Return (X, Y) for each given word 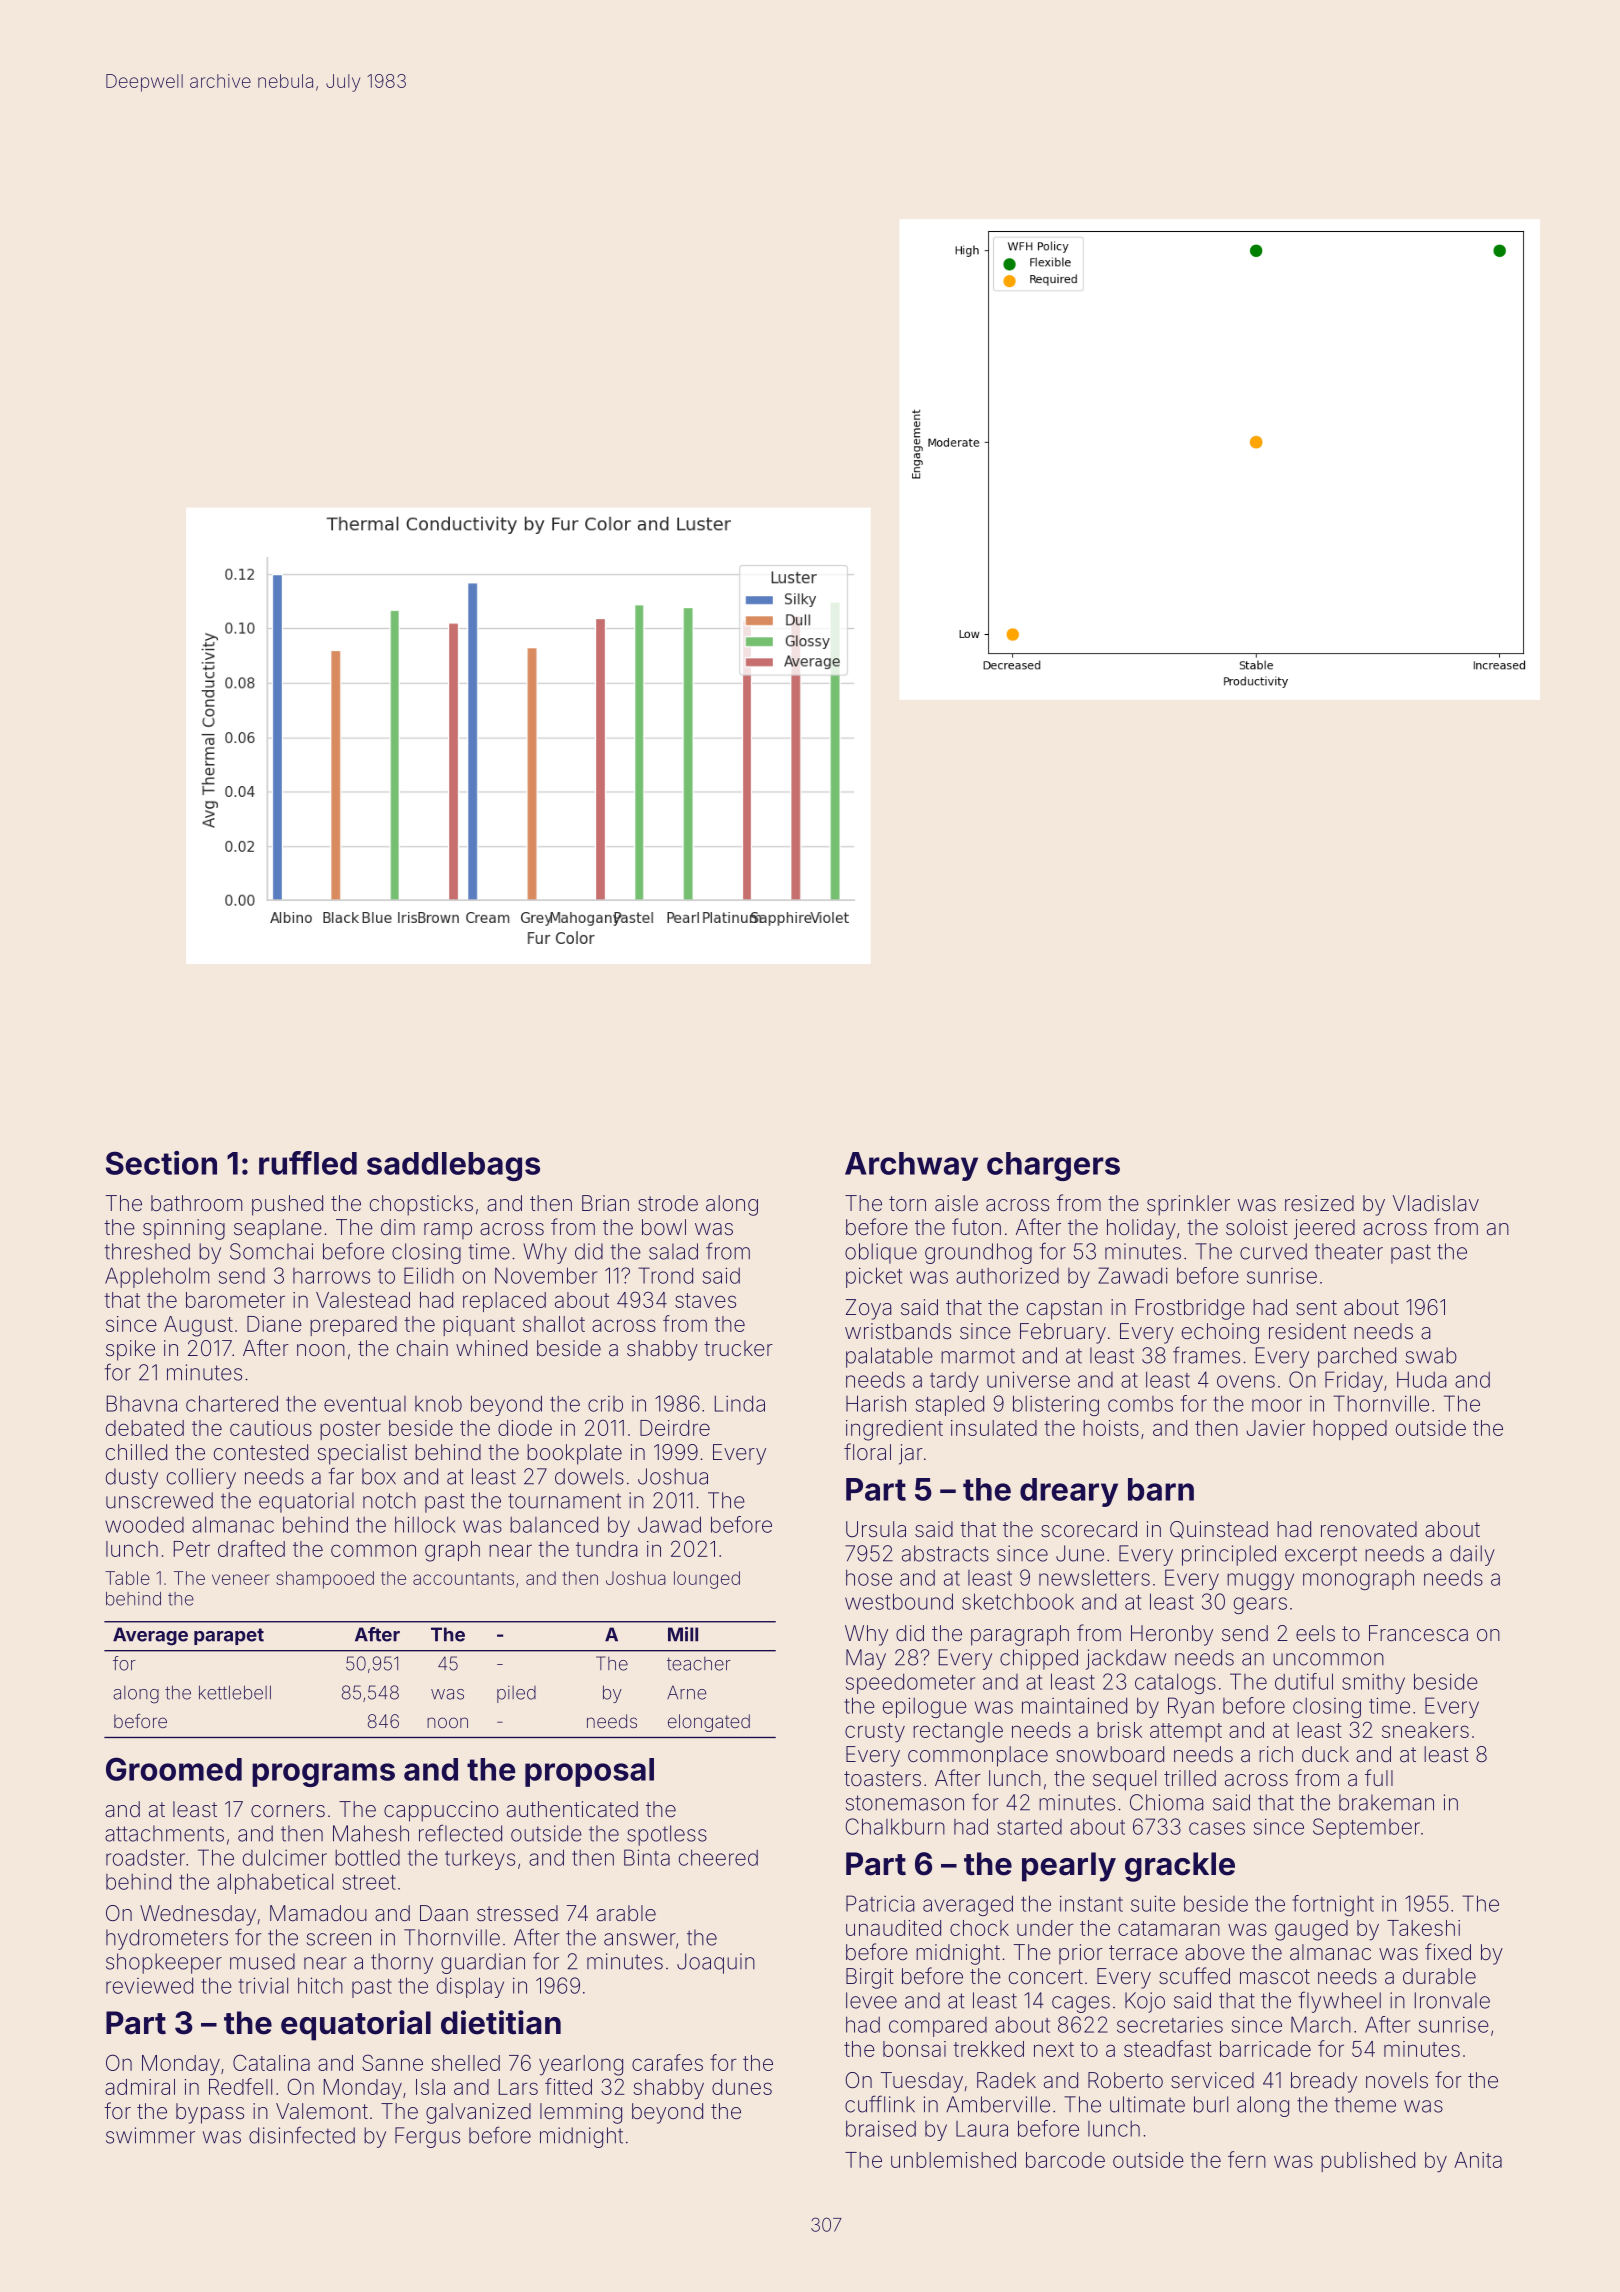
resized (1319, 1203)
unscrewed (159, 1500)
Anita (1478, 2160)
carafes (667, 2062)
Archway (911, 1166)
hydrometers (167, 1939)
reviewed (149, 1985)
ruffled (308, 1163)
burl (1211, 2104)
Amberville (998, 2104)
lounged (707, 1580)
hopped (1350, 1430)
